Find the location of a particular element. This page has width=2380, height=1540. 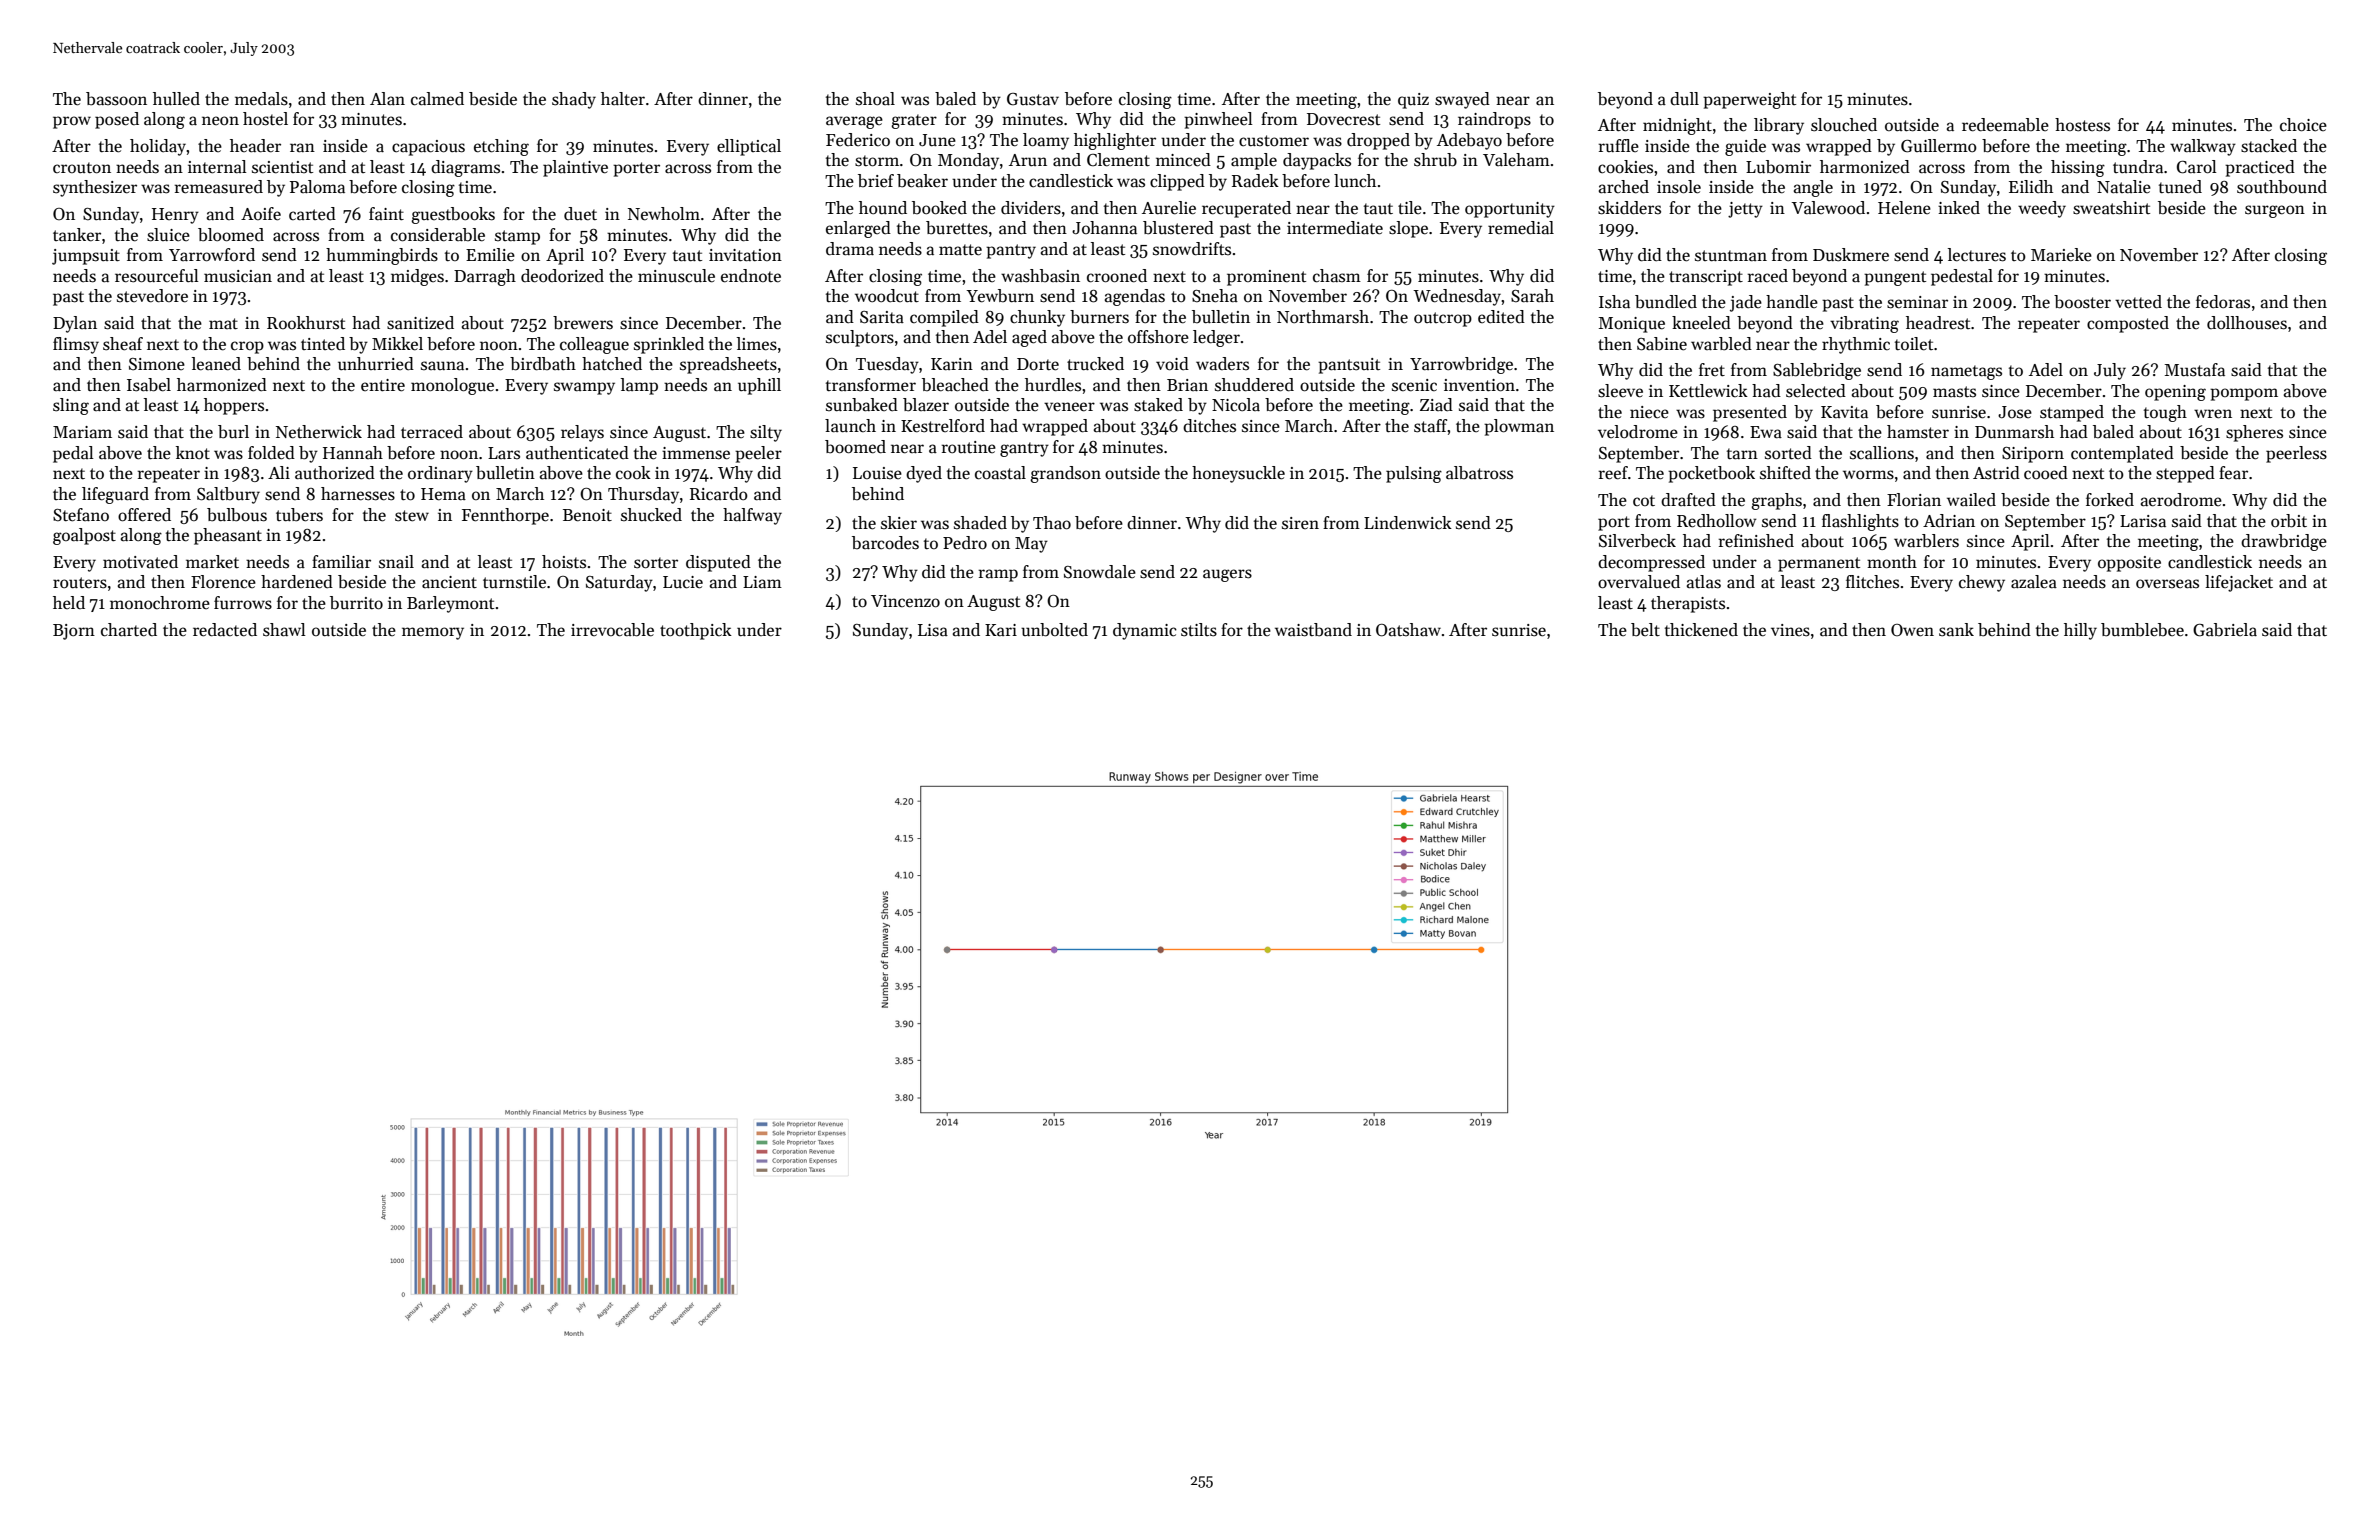

dull is located at coordinates (1684, 99).
